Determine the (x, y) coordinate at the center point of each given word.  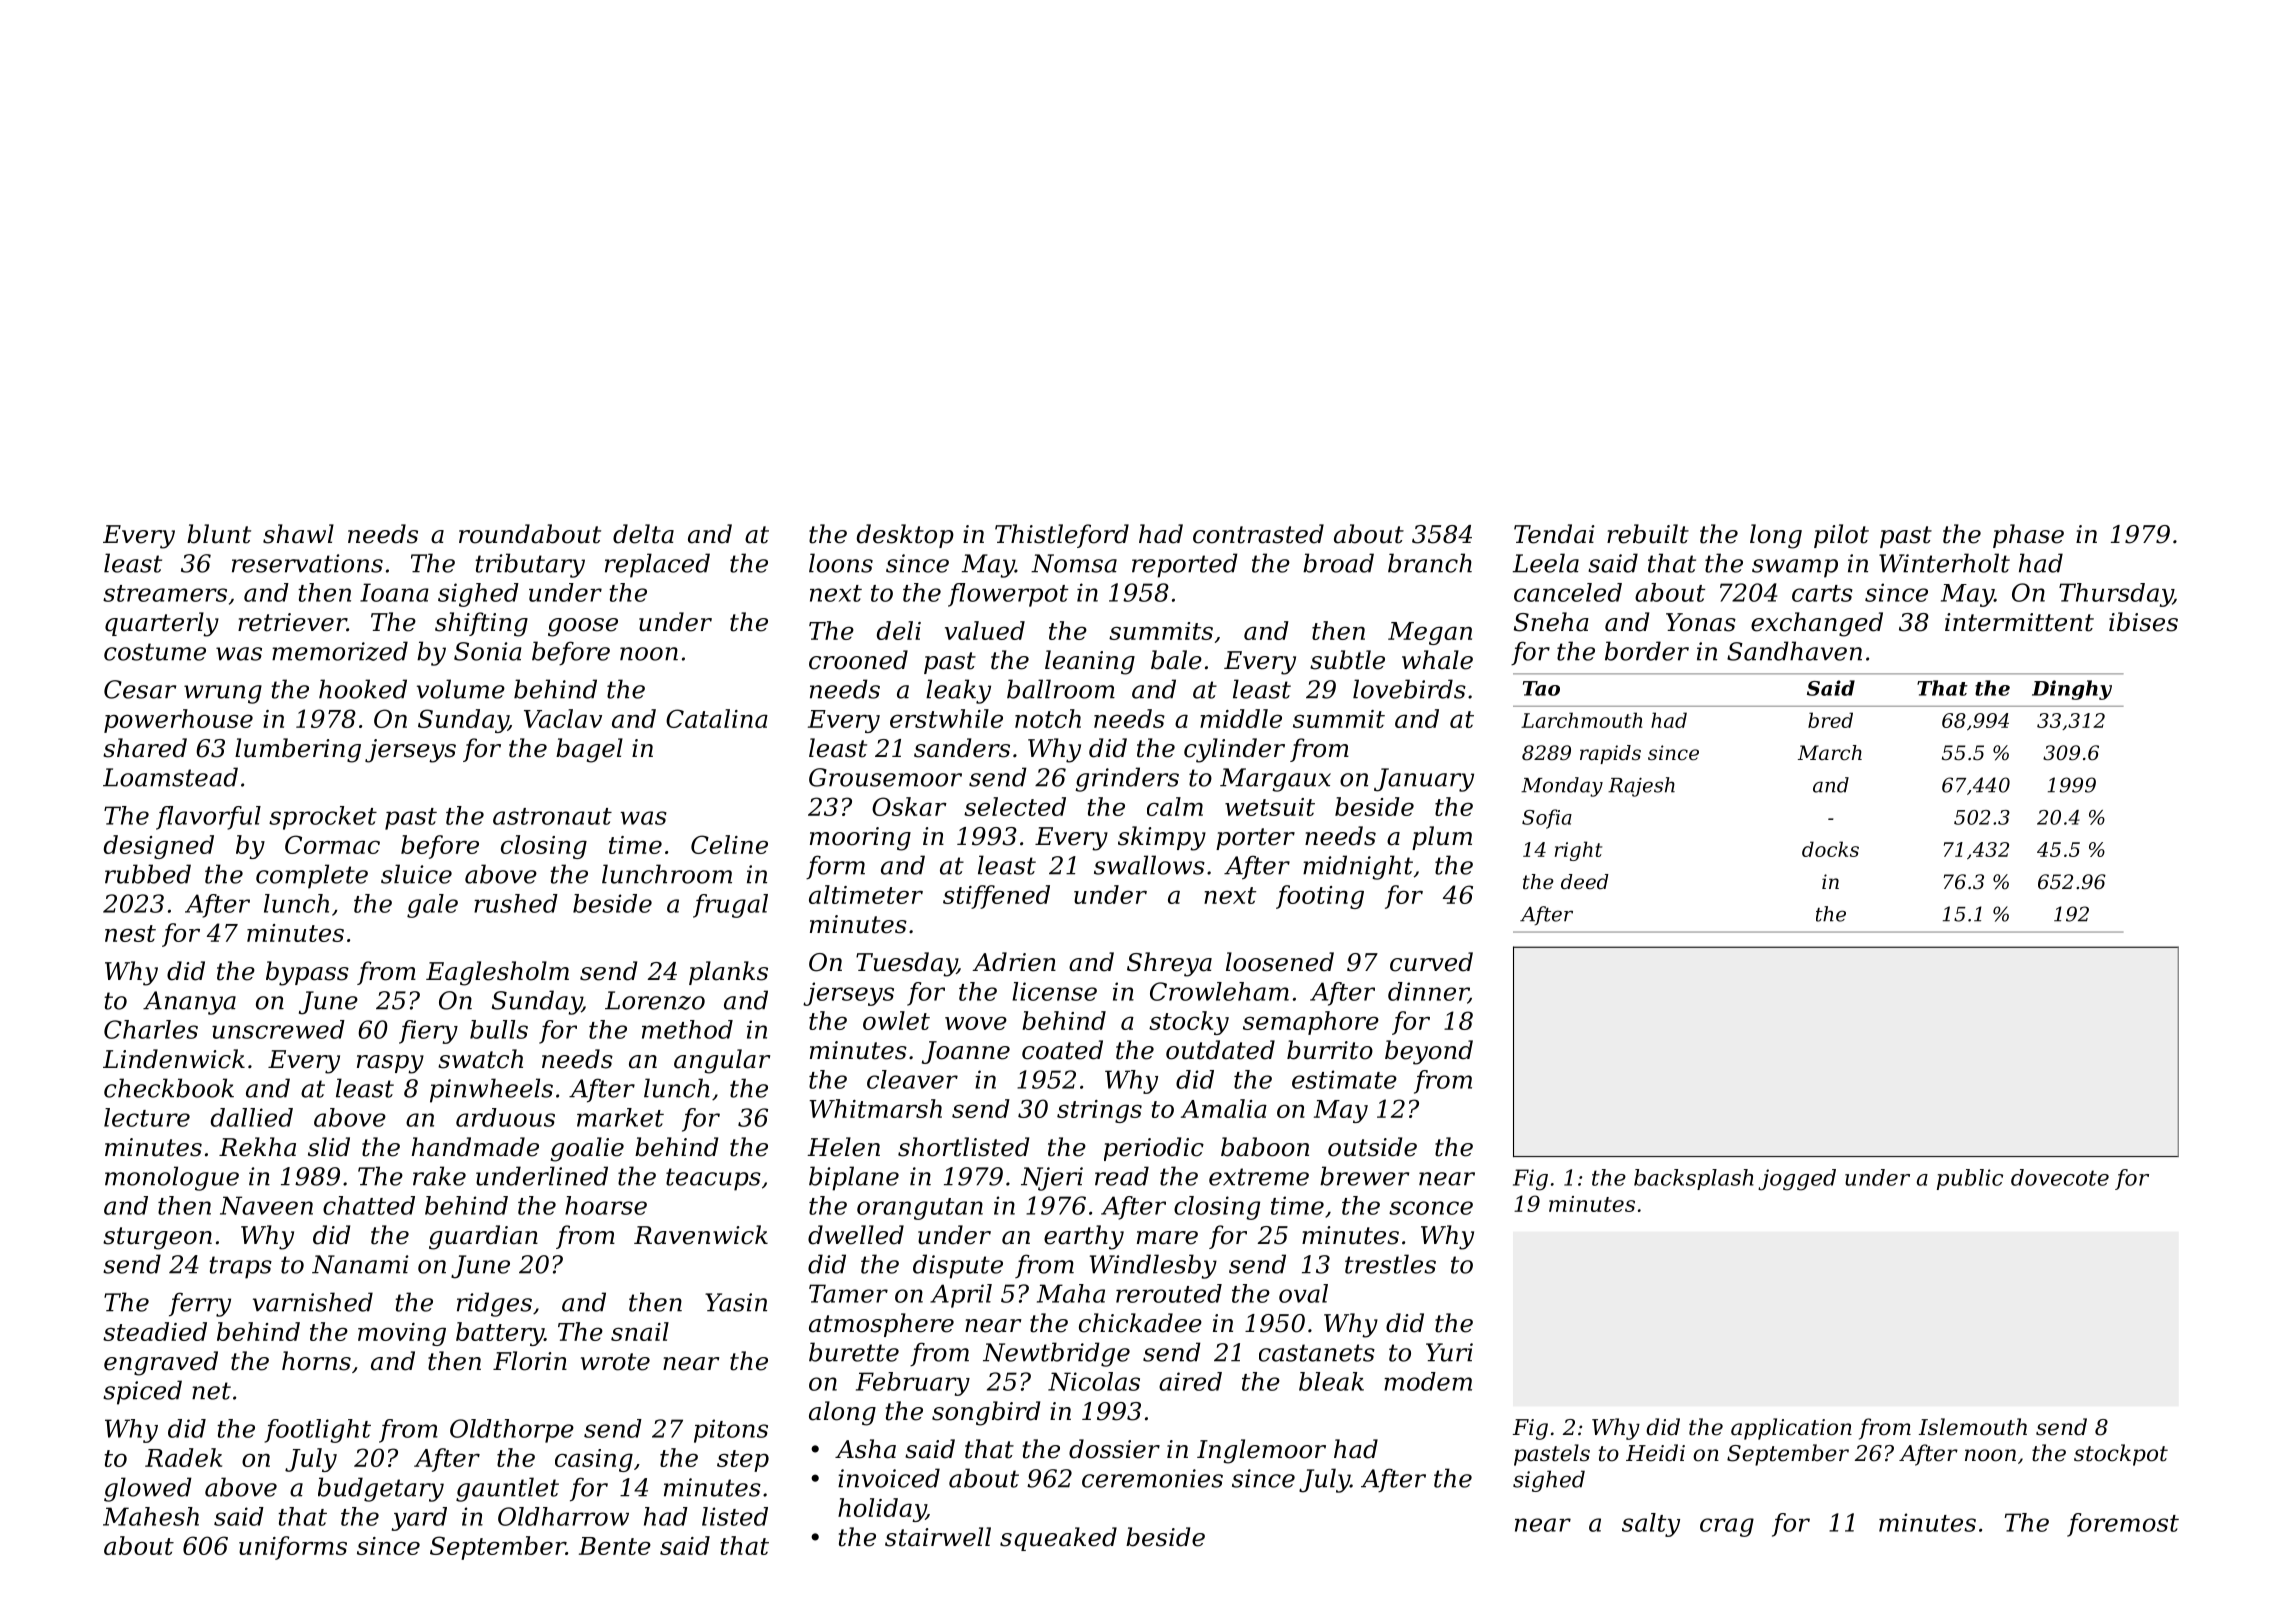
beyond (1429, 1052)
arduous (505, 1117)
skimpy (1162, 838)
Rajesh (1641, 787)
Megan (1430, 633)
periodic (1154, 1149)
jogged (1797, 1180)
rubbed (148, 874)
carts (1822, 593)
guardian (483, 1237)
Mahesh (151, 1516)
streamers (165, 593)
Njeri (1052, 1179)
